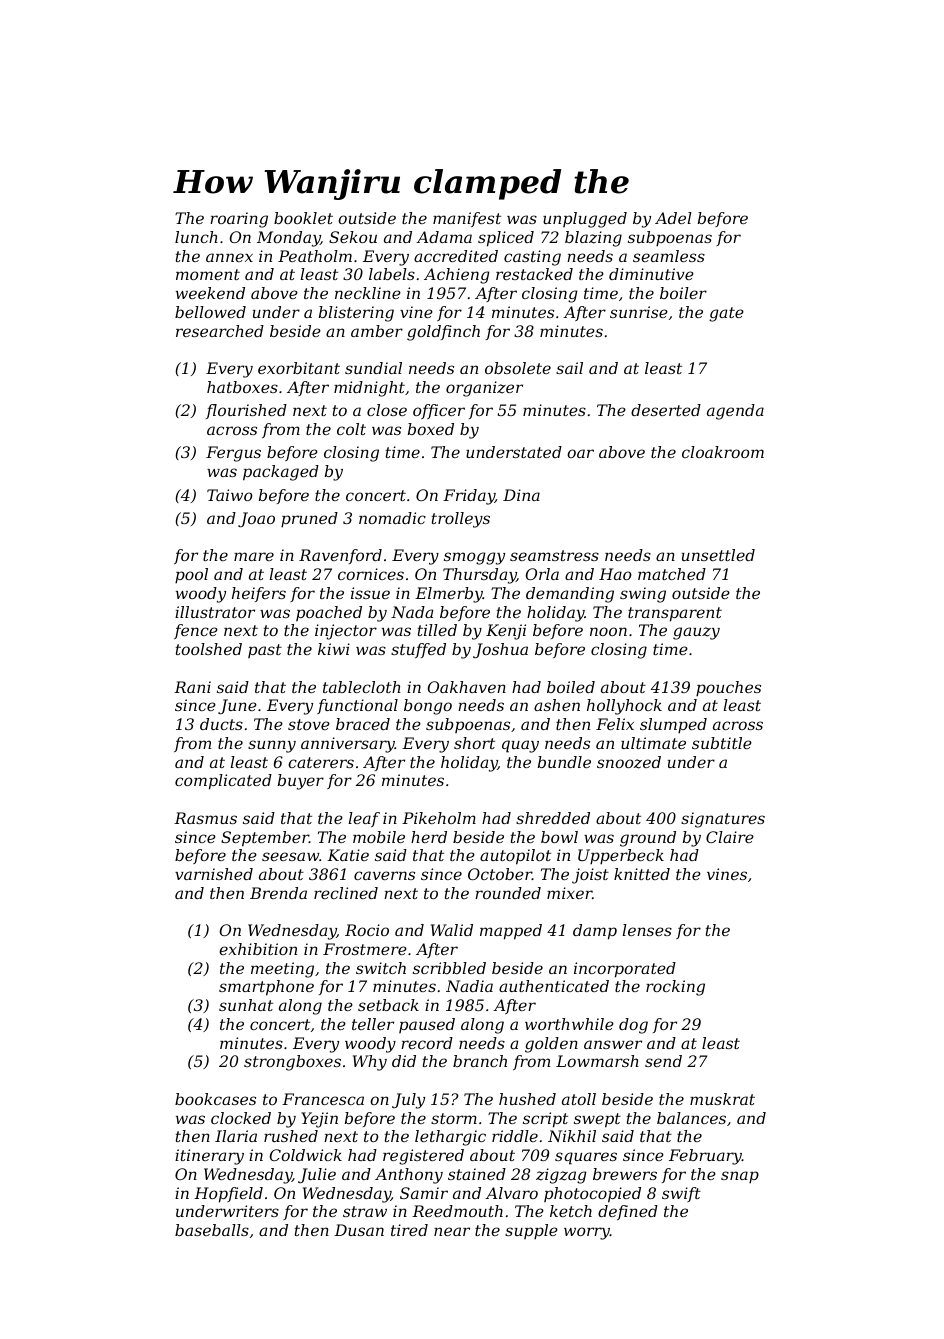 Image resolution: width=944 pixels, height=1339 pixels. Describe the element at coordinates (554, 555) in the screenshot. I see `seamstress` at that location.
